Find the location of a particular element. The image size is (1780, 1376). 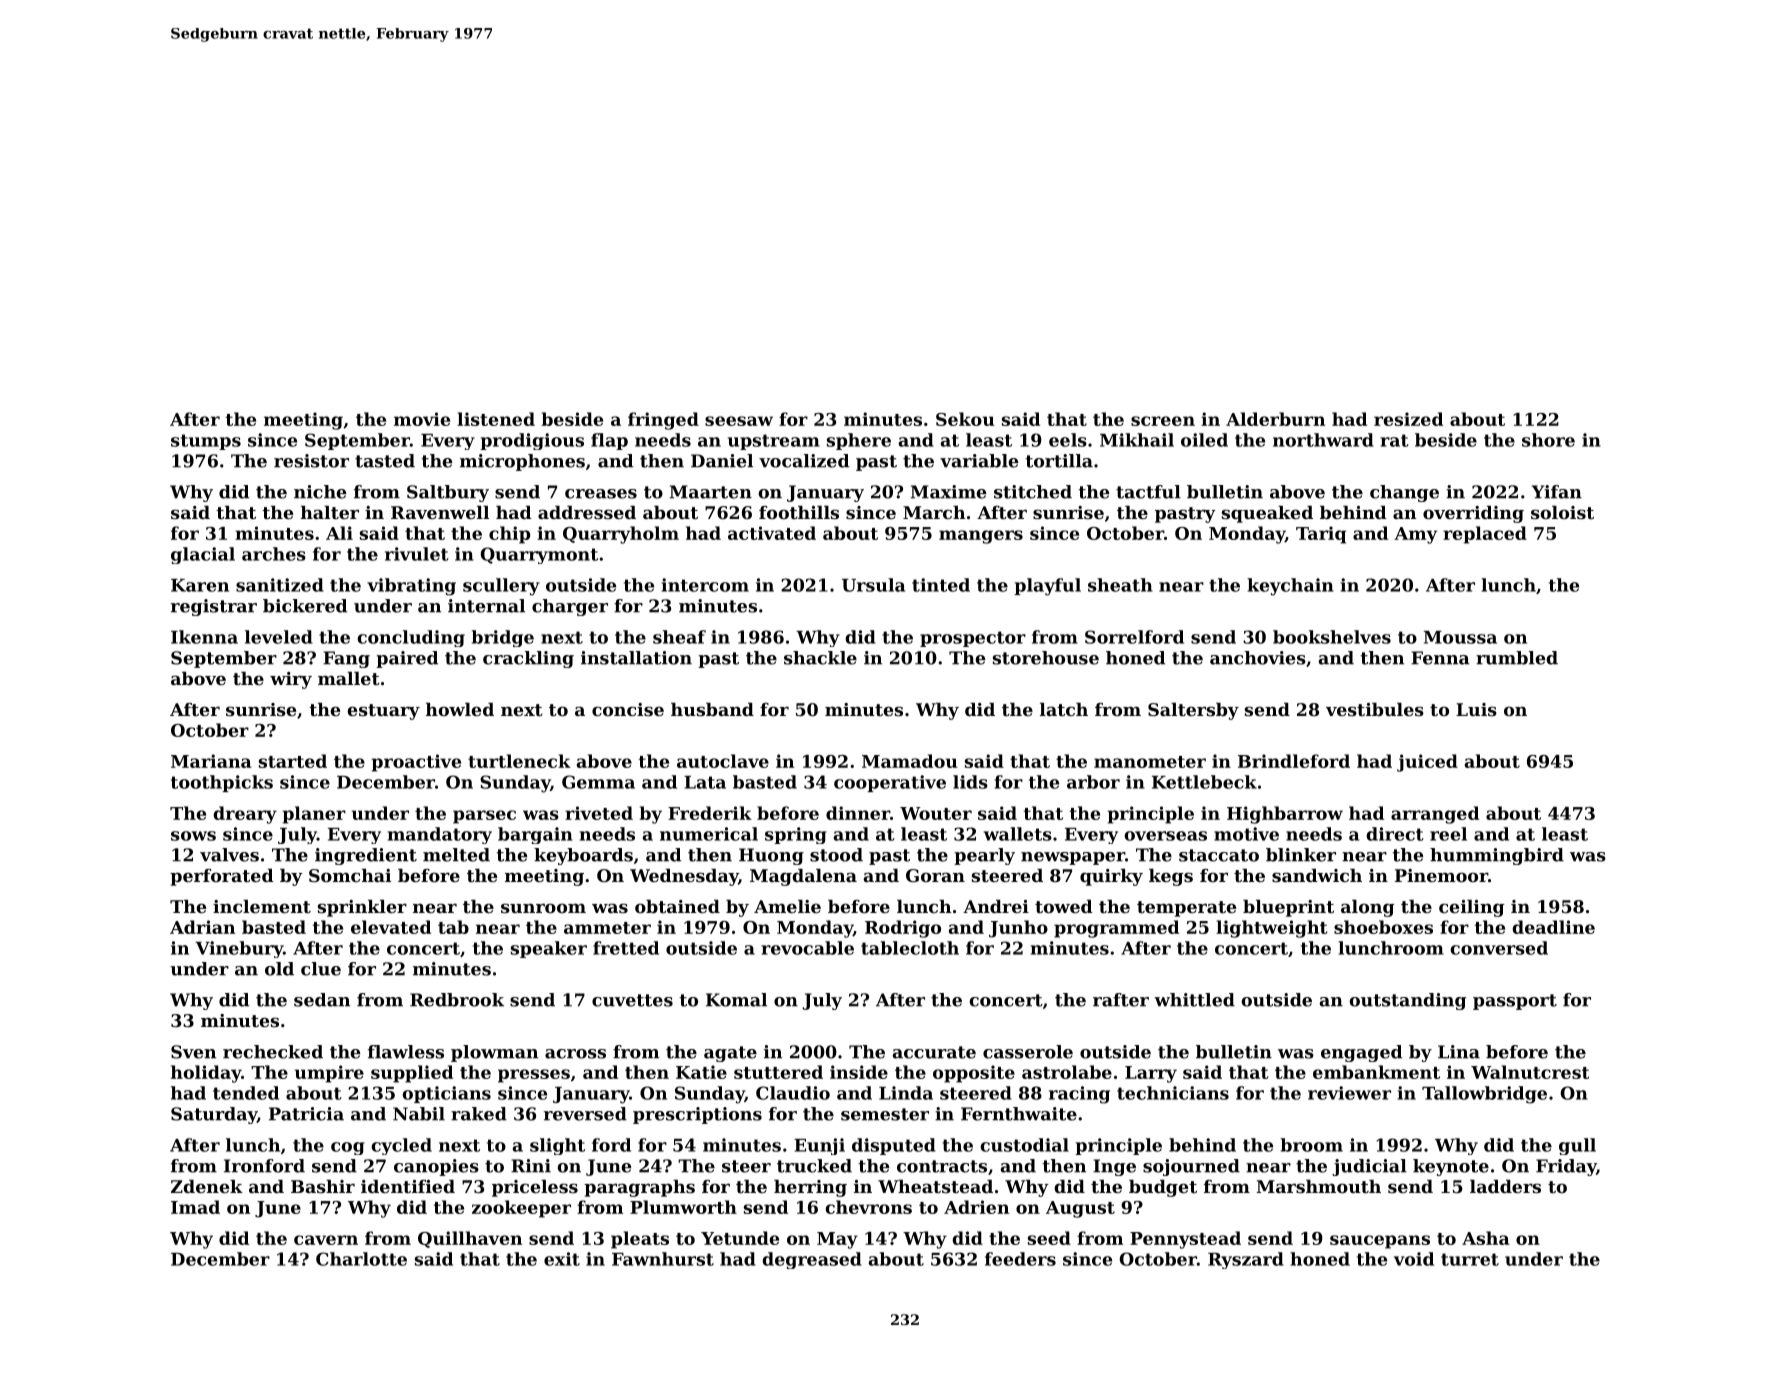

overriding is located at coordinates (1473, 514).
